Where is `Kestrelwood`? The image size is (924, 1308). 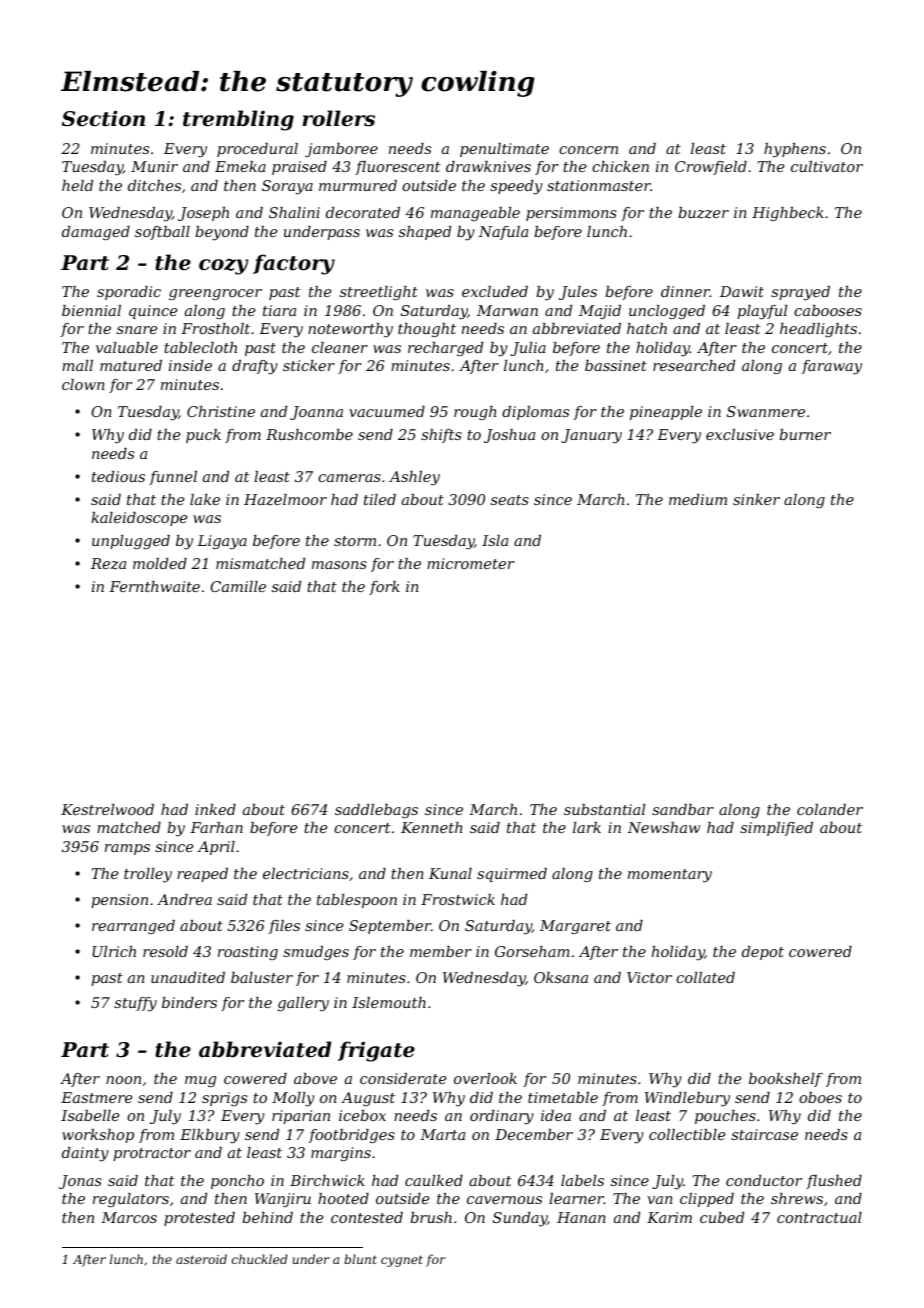 Kestrelwood is located at coordinates (107, 809).
